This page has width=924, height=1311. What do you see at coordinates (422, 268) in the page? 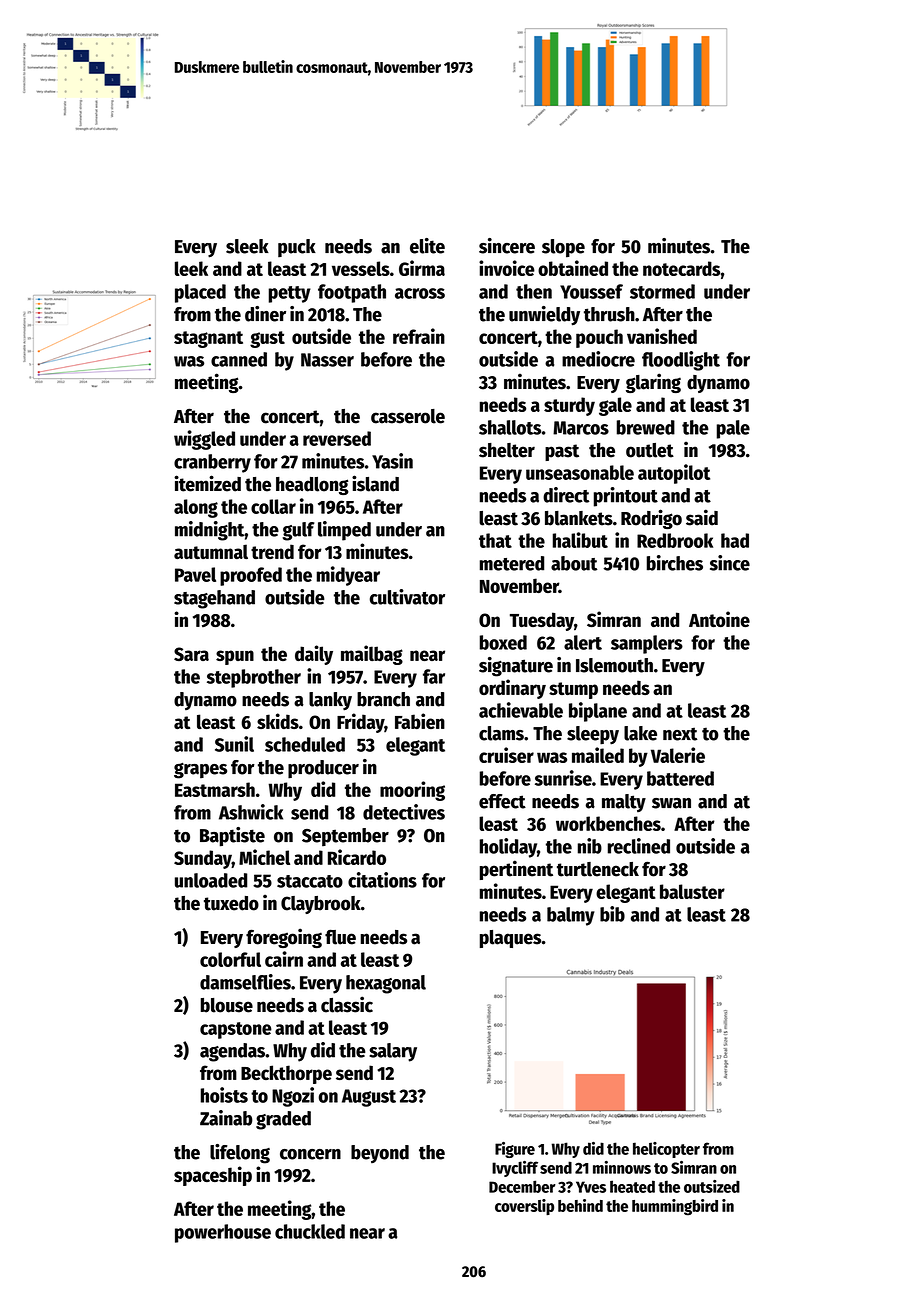
I see `Girma` at bounding box center [422, 268].
